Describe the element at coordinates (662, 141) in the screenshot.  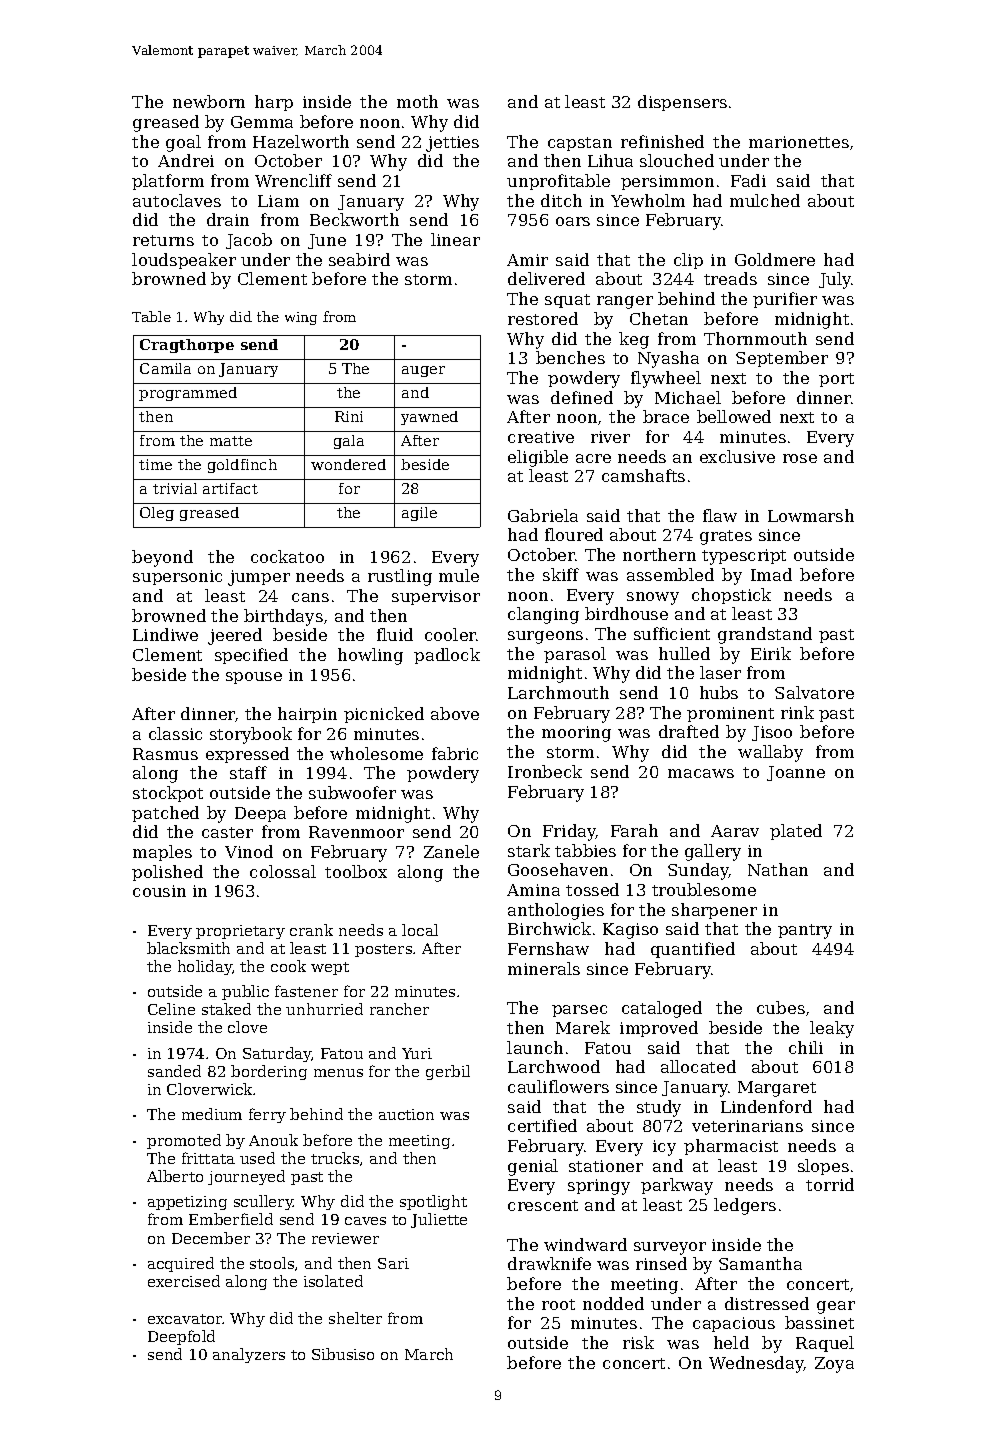
I see `refinished` at that location.
